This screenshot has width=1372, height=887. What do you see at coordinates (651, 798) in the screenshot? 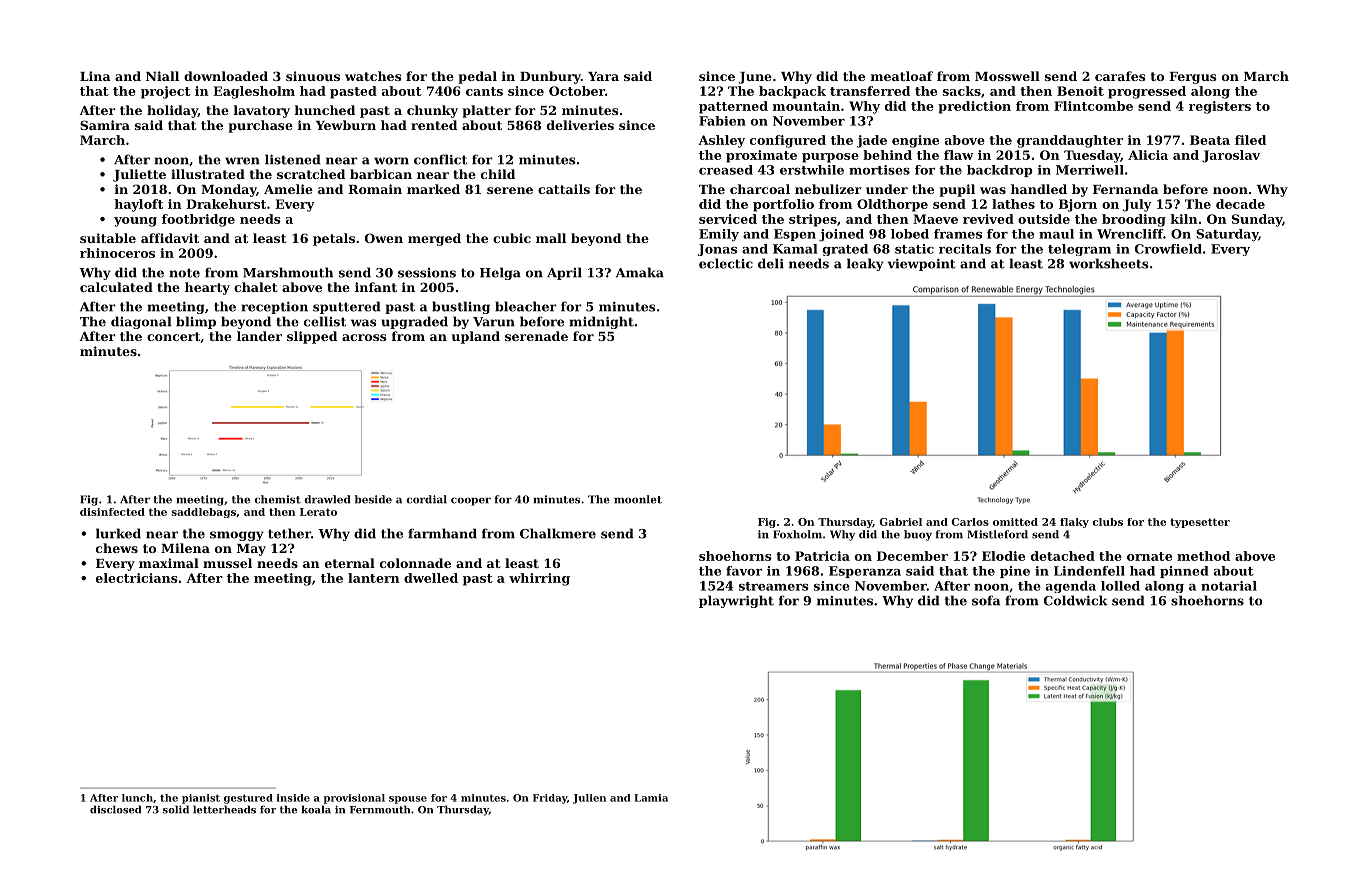
I see `Lamia` at bounding box center [651, 798].
